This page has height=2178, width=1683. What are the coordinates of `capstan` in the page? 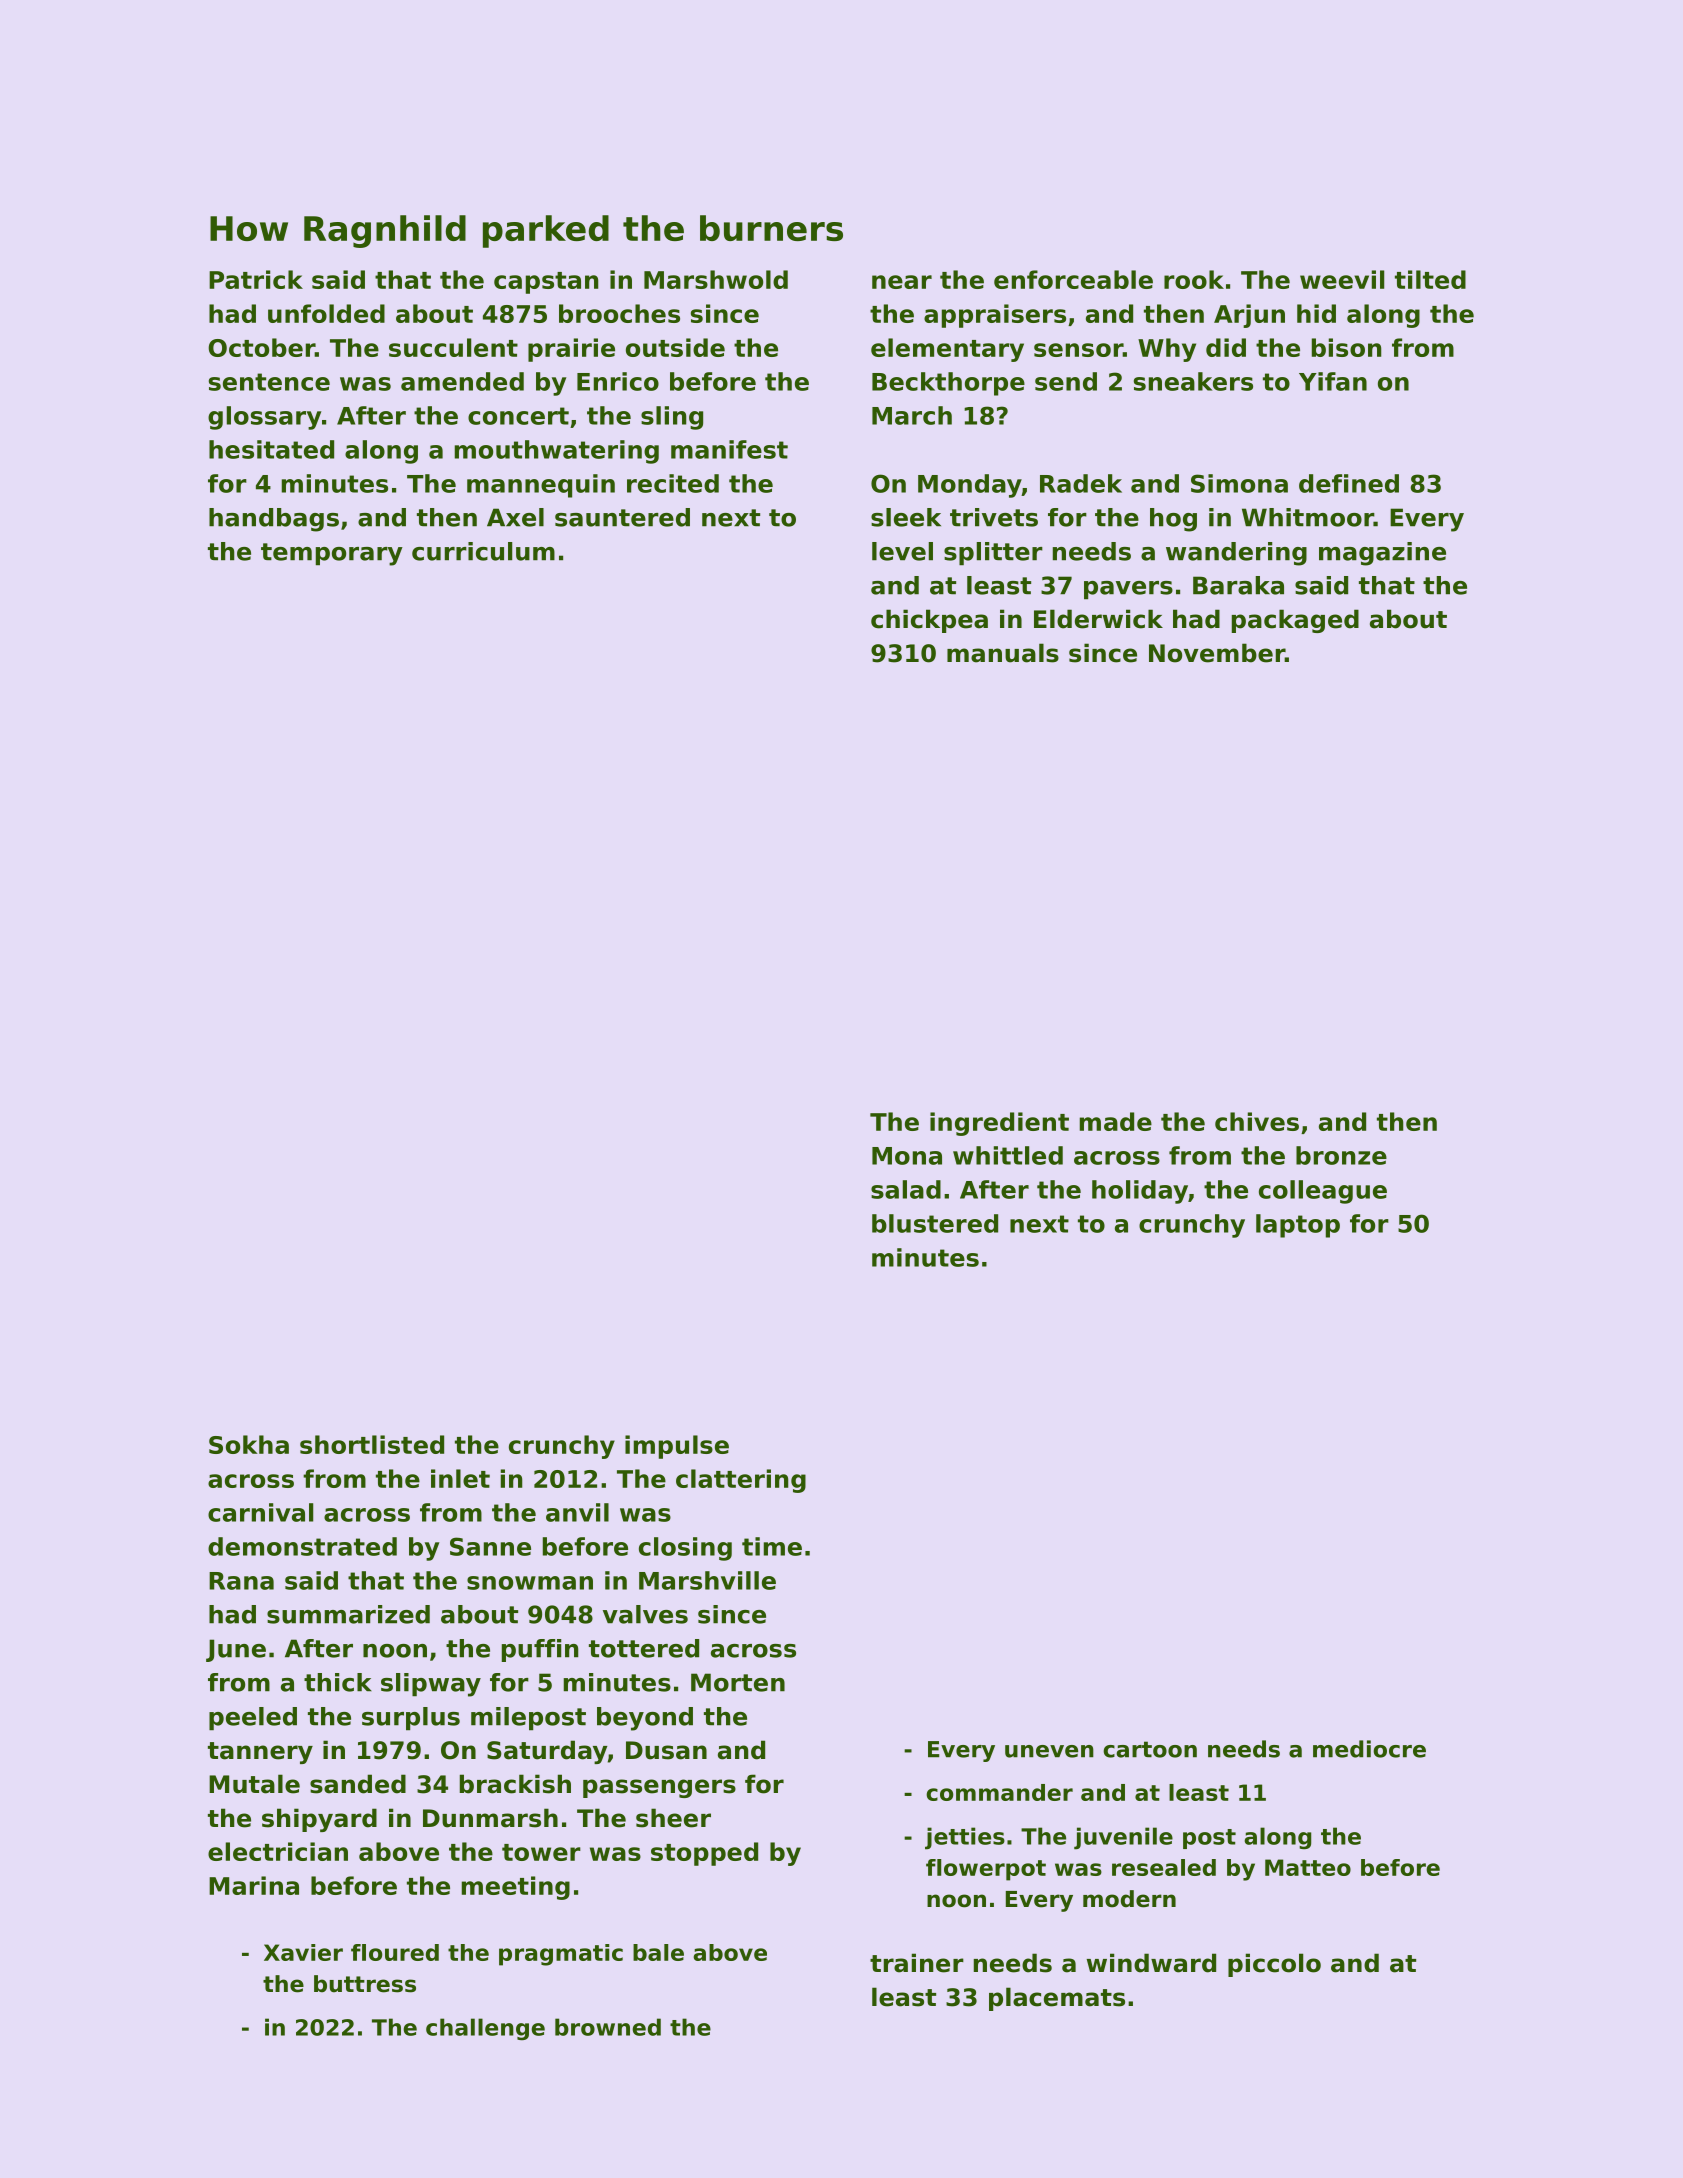 It's located at (546, 283).
